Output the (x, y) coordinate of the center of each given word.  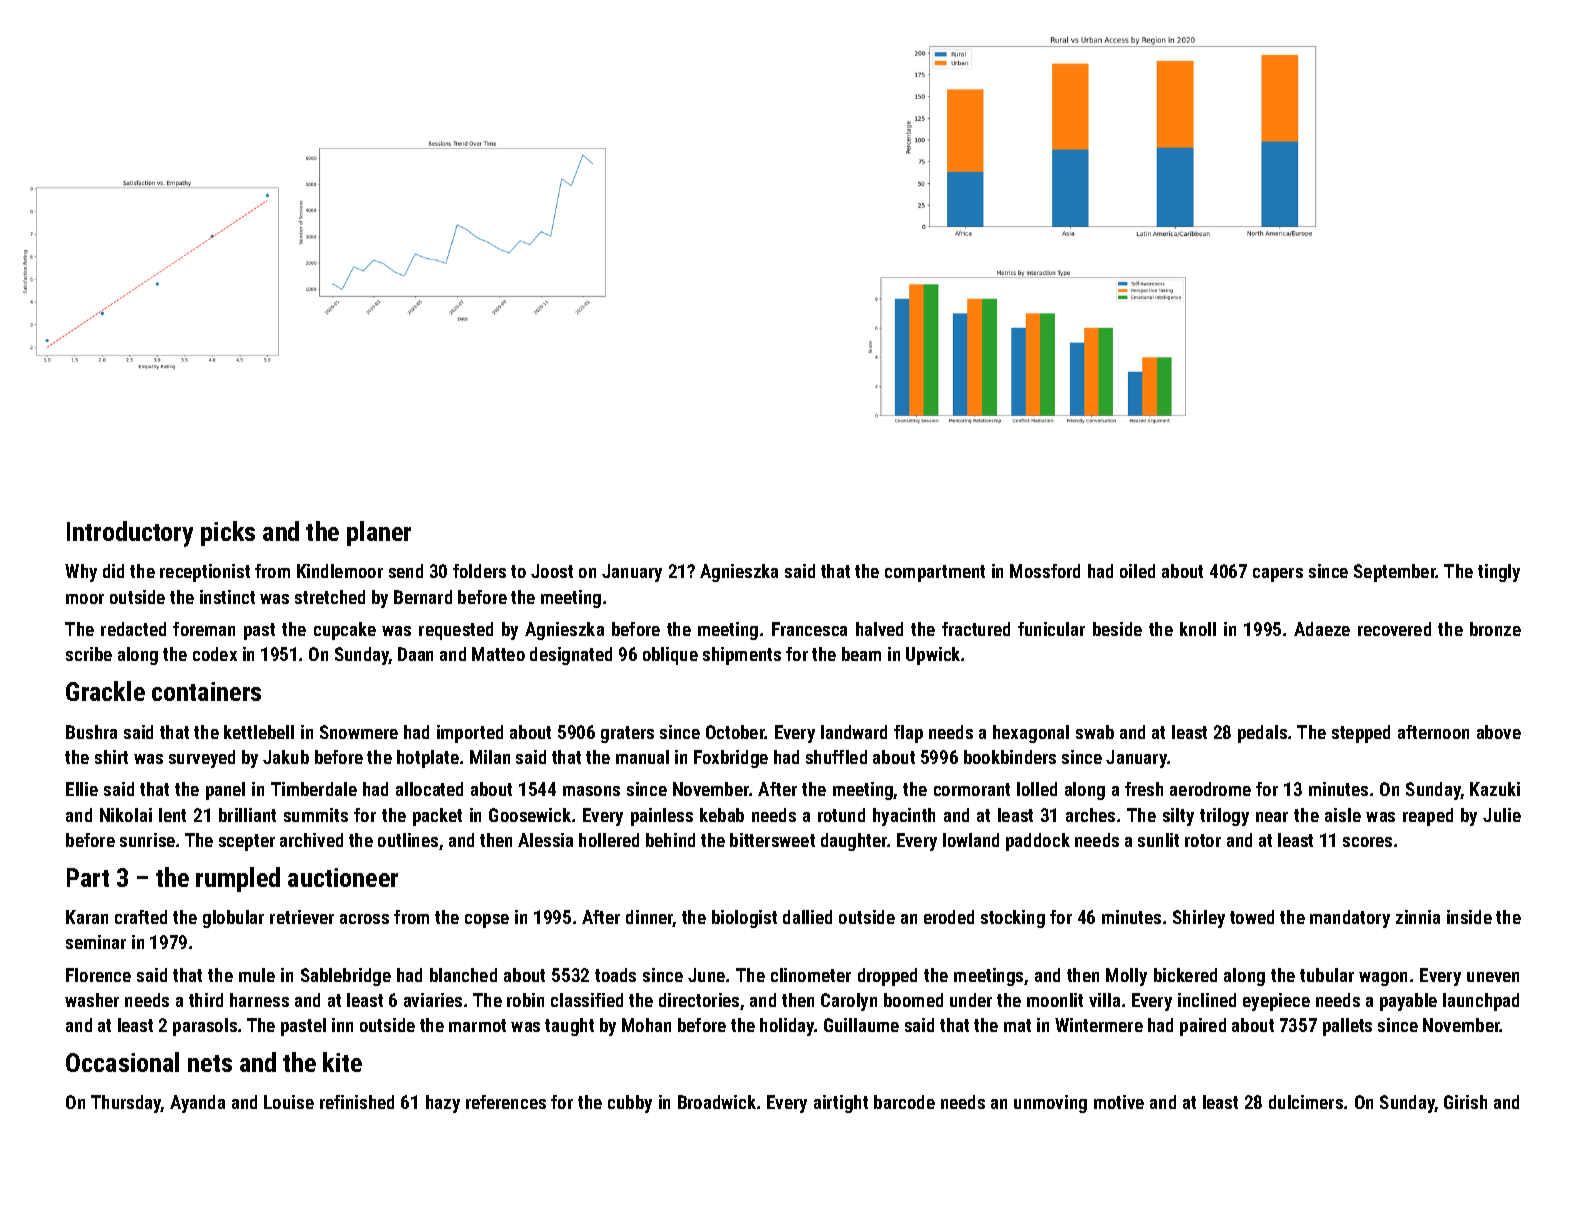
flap (908, 734)
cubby (630, 1104)
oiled (1137, 571)
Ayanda (197, 1104)
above (1499, 732)
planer (379, 533)
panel (225, 791)
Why (81, 573)
